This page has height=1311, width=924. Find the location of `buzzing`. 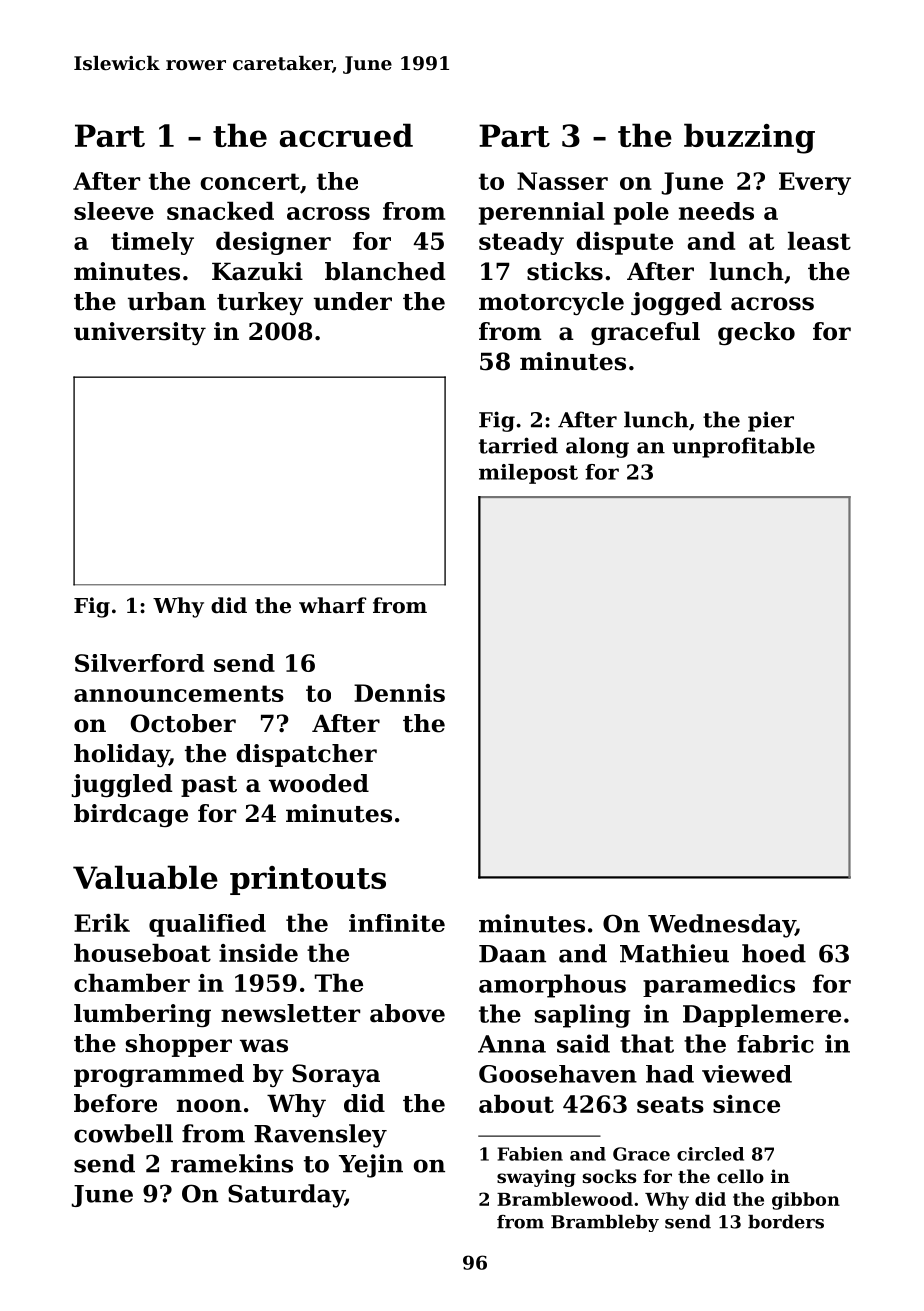

buzzing is located at coordinates (749, 138).
